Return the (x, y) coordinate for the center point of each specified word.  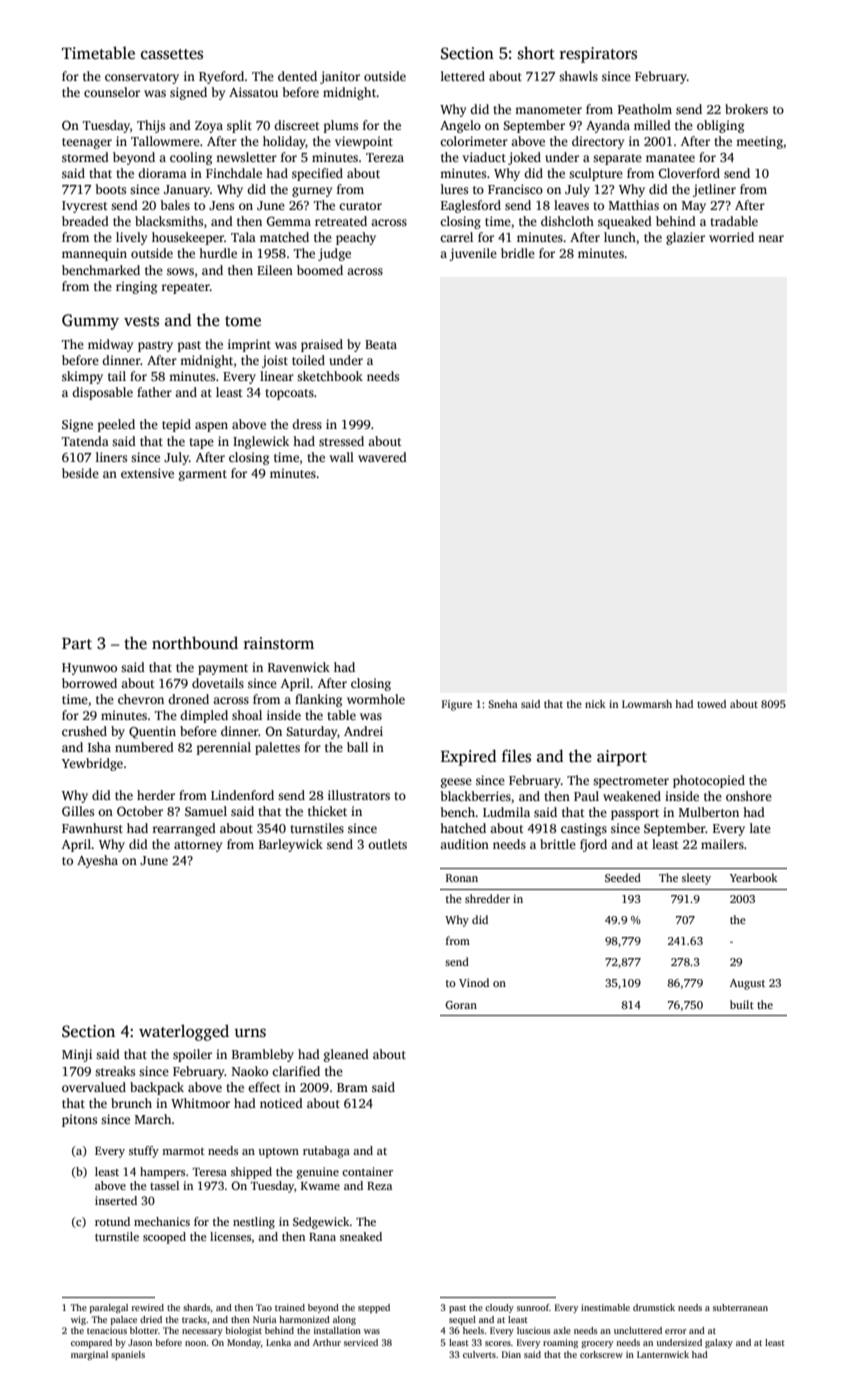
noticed (281, 1103)
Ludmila (506, 812)
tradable (734, 221)
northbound (195, 642)
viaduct (484, 157)
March (153, 1119)
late (760, 828)
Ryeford (221, 77)
